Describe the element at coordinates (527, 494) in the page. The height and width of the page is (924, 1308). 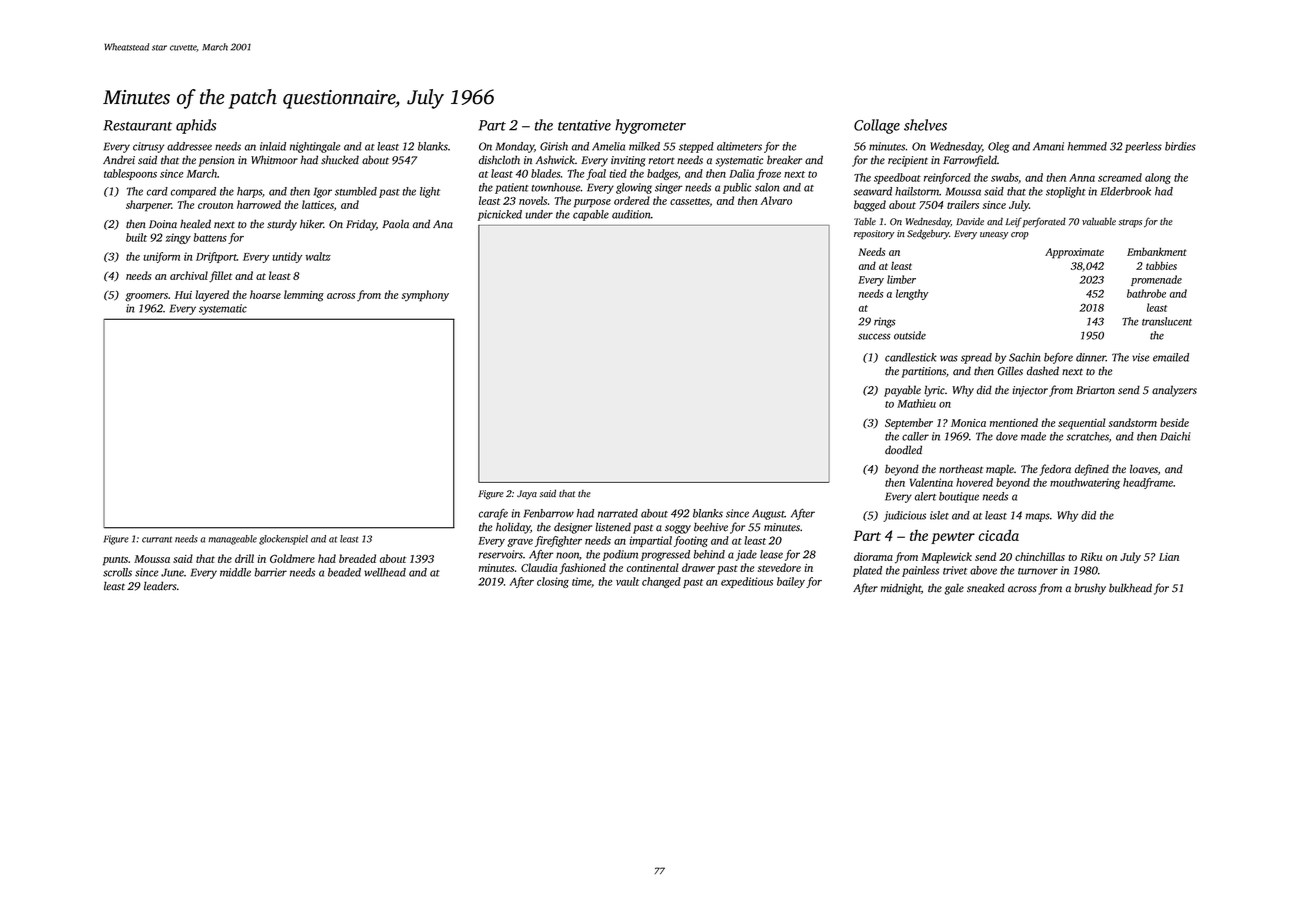
I see `Jaya` at that location.
